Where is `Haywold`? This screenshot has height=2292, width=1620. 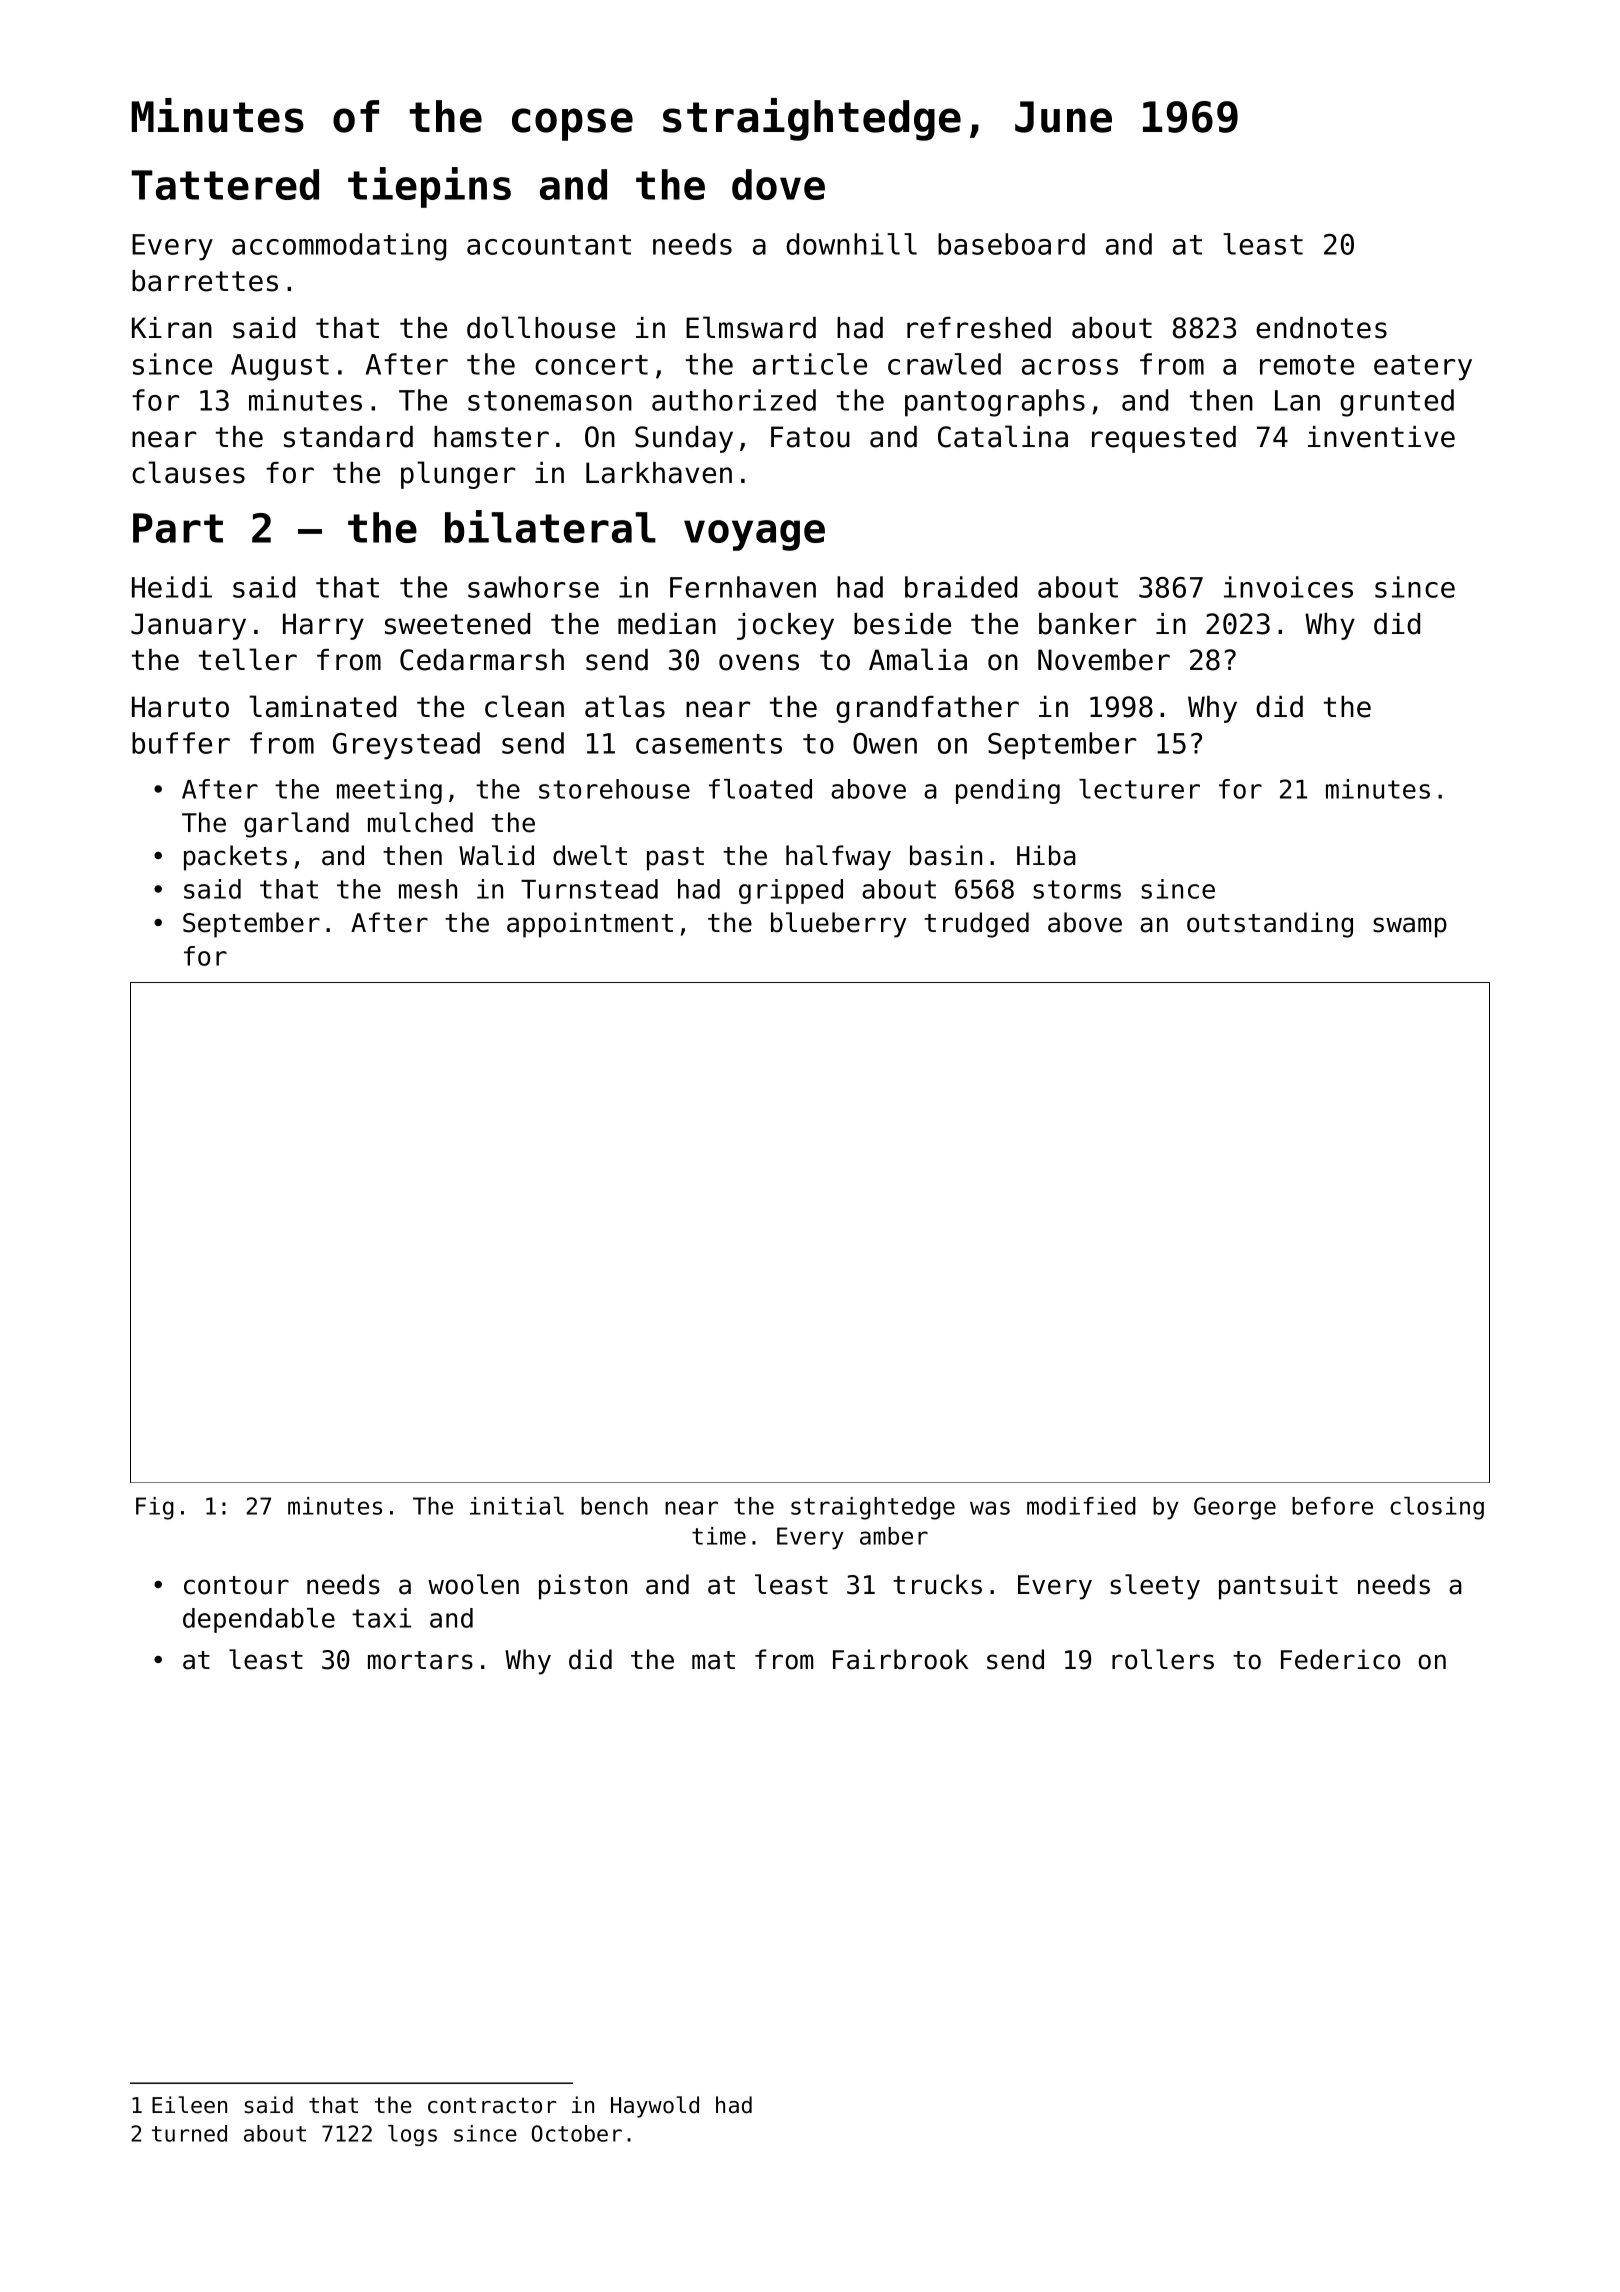 Haywold is located at coordinates (655, 2107).
